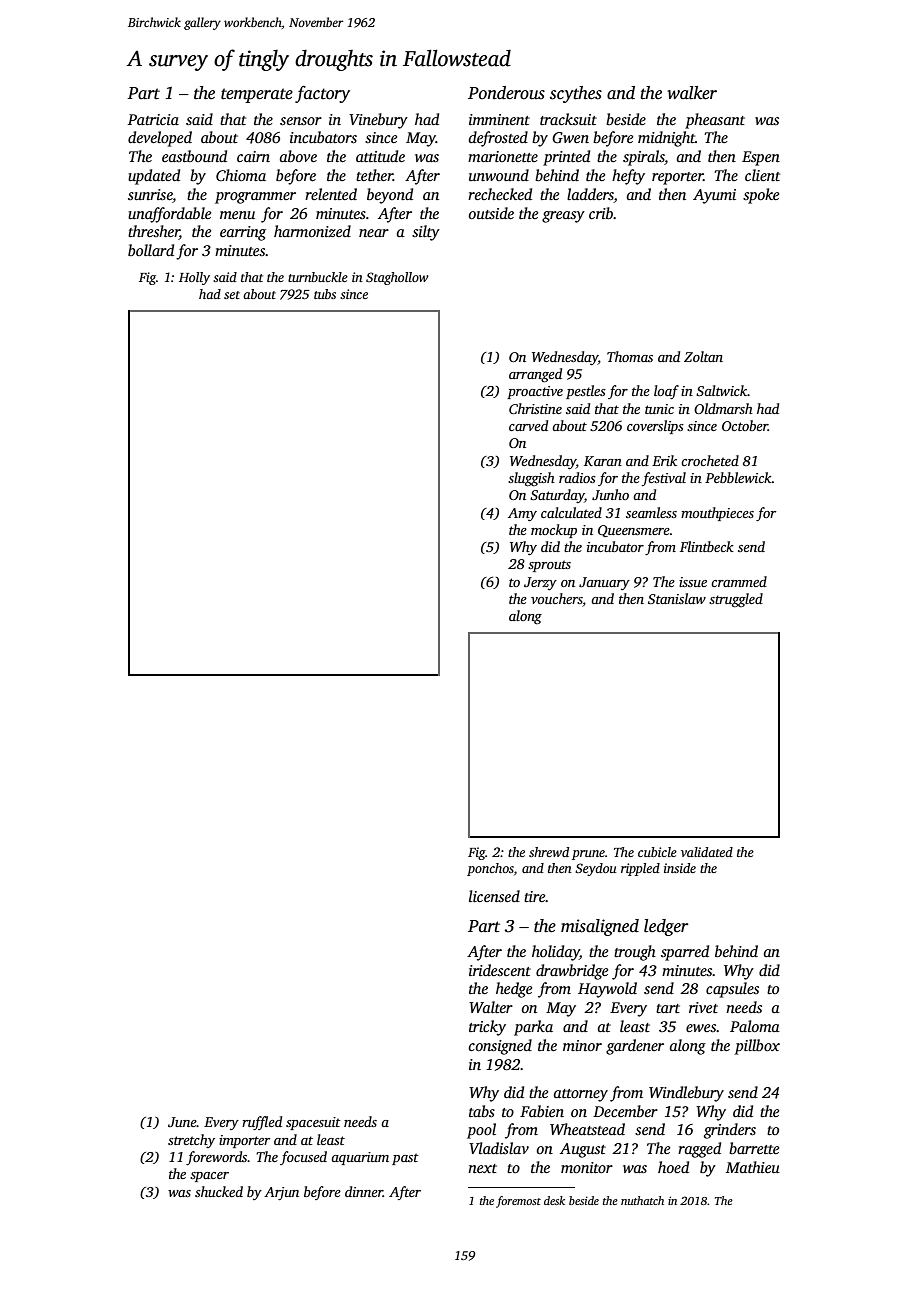 Image resolution: width=908 pixels, height=1316 pixels. I want to click on set, so click(232, 295).
